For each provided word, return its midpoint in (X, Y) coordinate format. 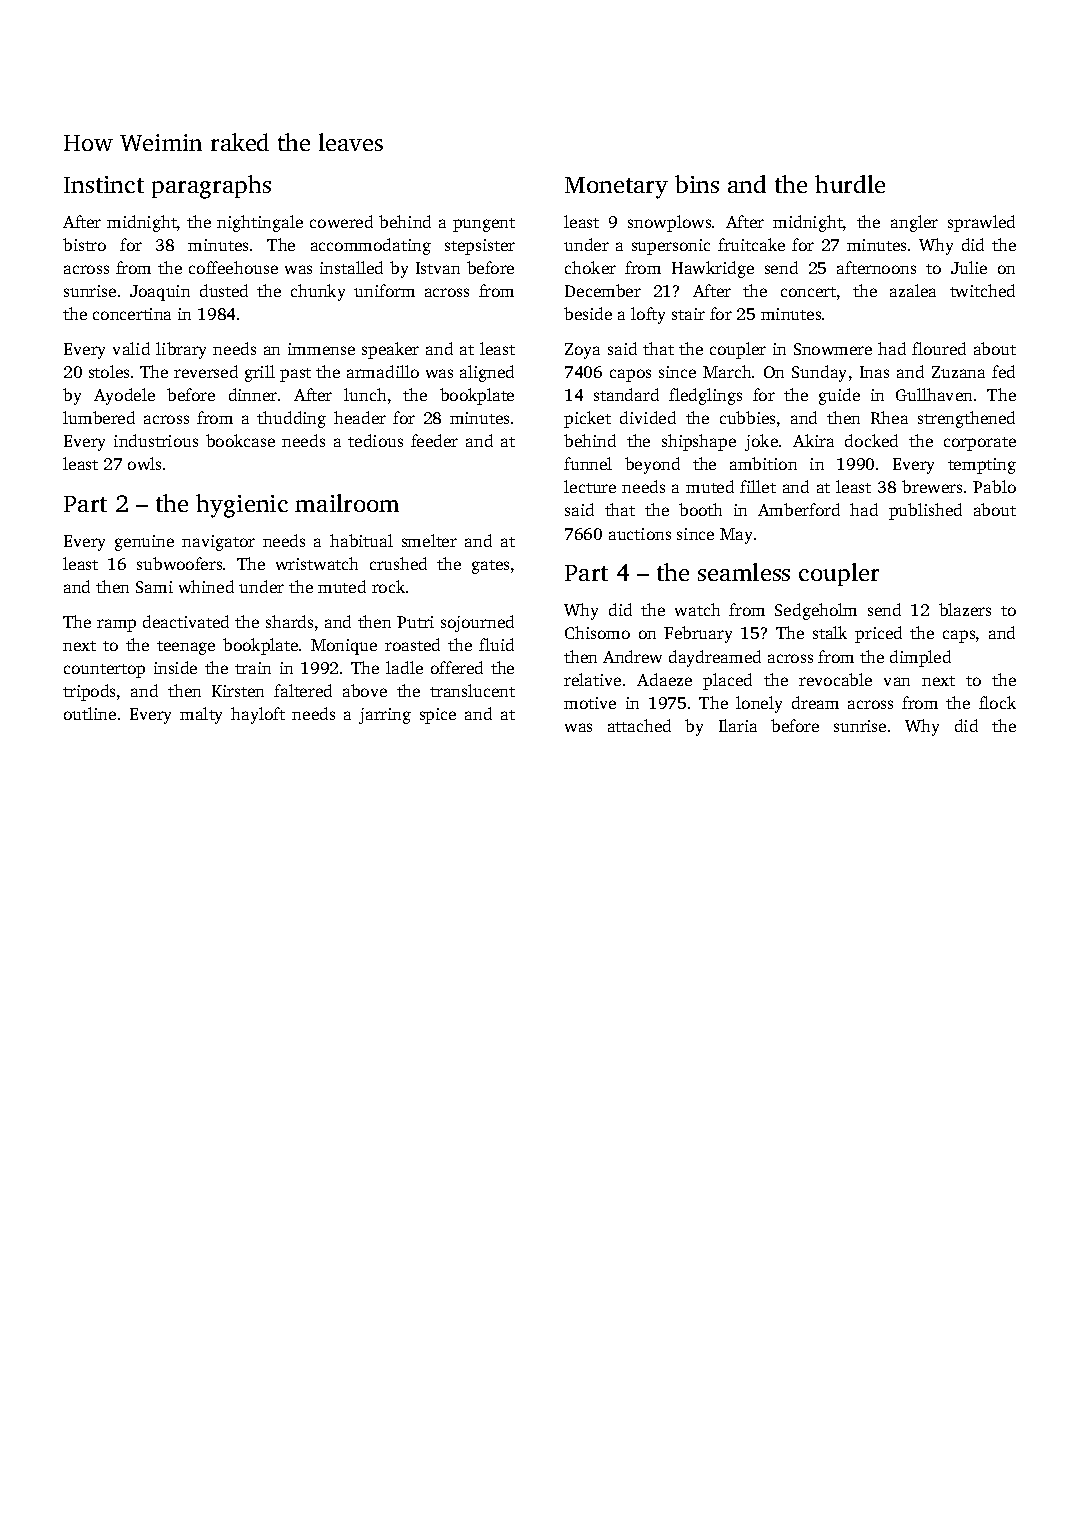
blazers (965, 609)
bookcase (240, 440)
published (925, 511)
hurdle (850, 184)
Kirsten (238, 691)
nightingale (260, 223)
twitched (982, 290)
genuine (144, 543)
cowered (341, 221)
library (181, 350)
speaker (390, 350)
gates (490, 567)
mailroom (347, 503)
